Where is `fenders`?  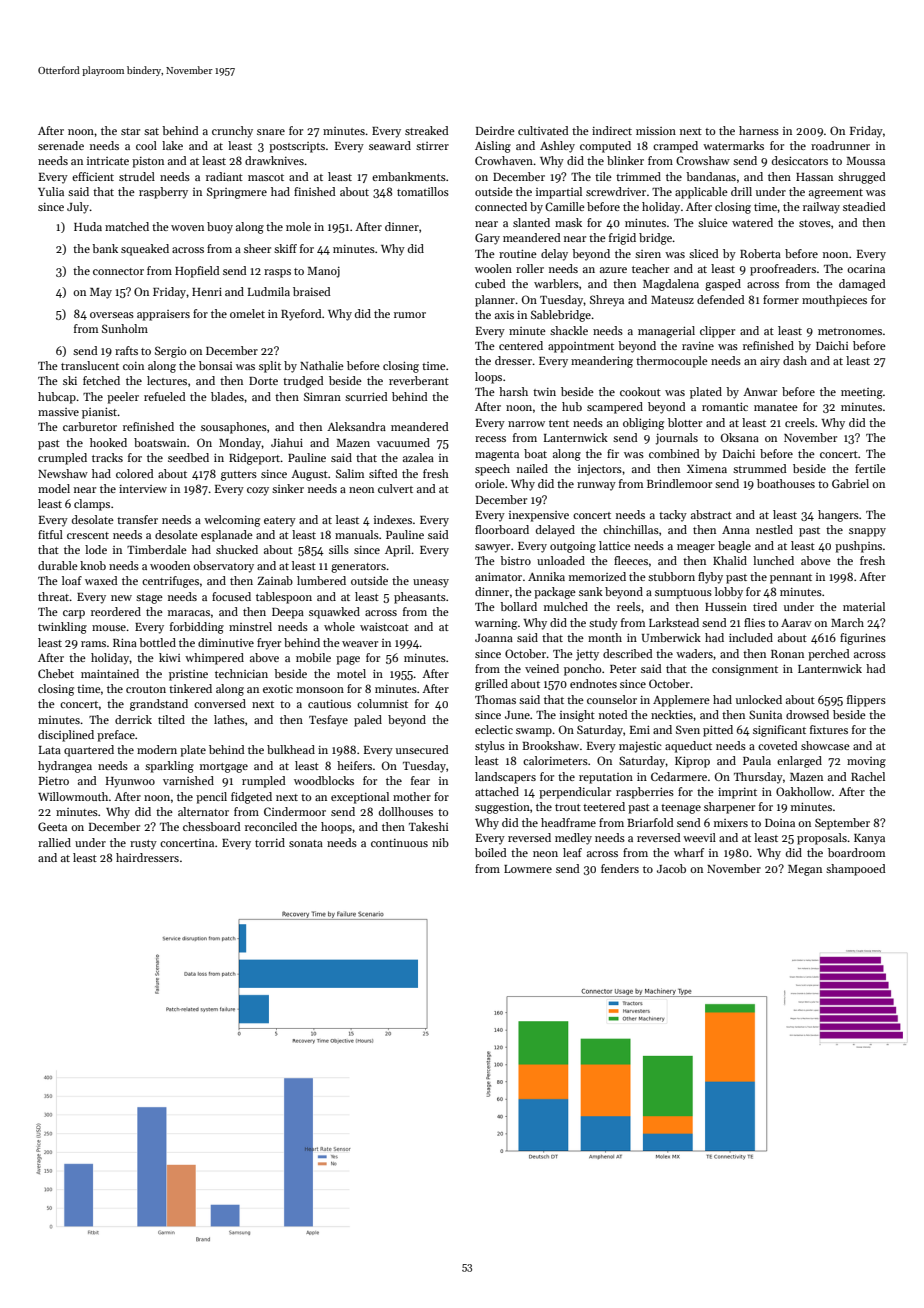
fenders is located at coordinates (620, 868).
